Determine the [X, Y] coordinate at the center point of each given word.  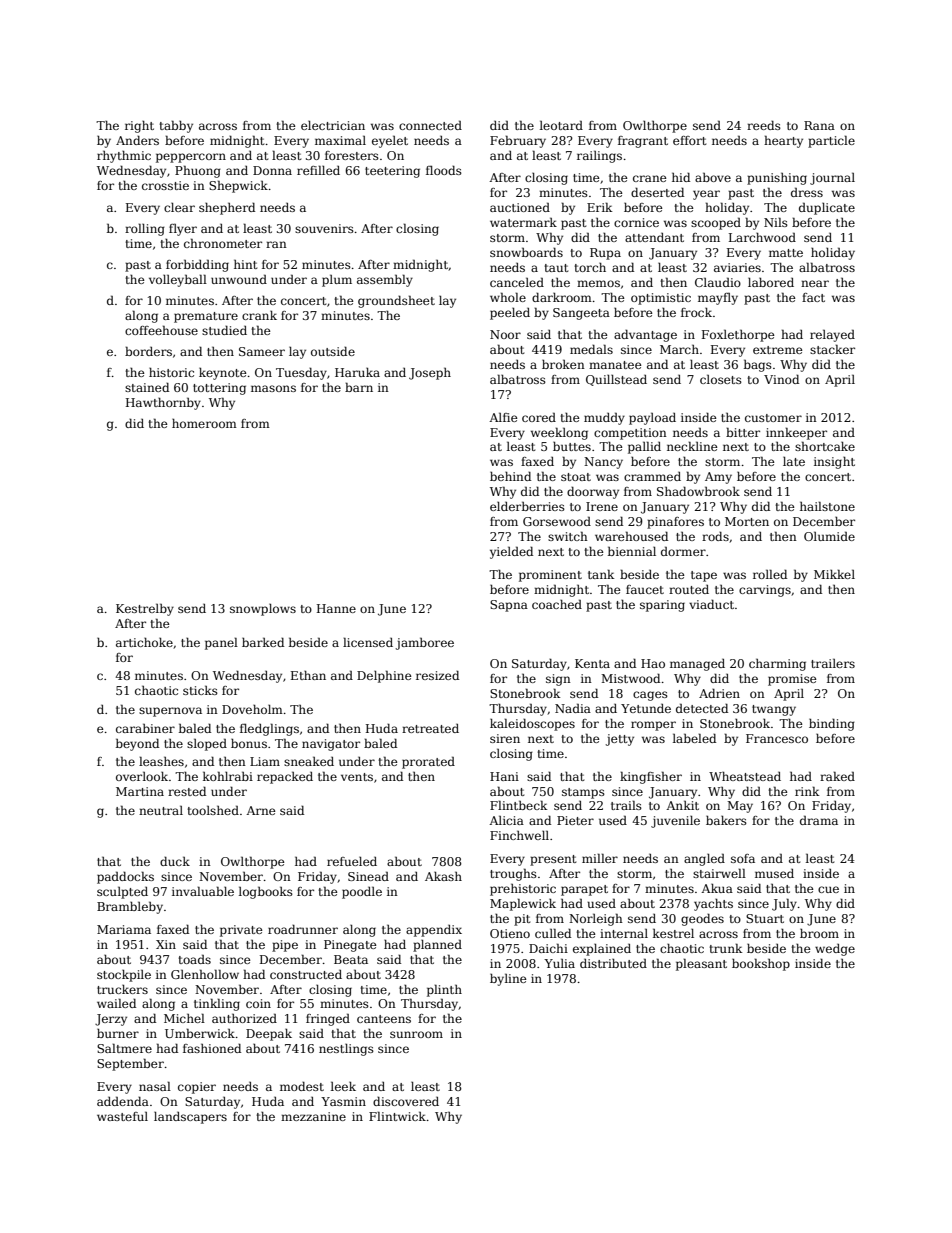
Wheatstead [745, 776]
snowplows [263, 610]
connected [430, 125]
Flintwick [397, 1116]
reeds [764, 125]
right [139, 126]
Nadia [573, 708]
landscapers [190, 1118]
